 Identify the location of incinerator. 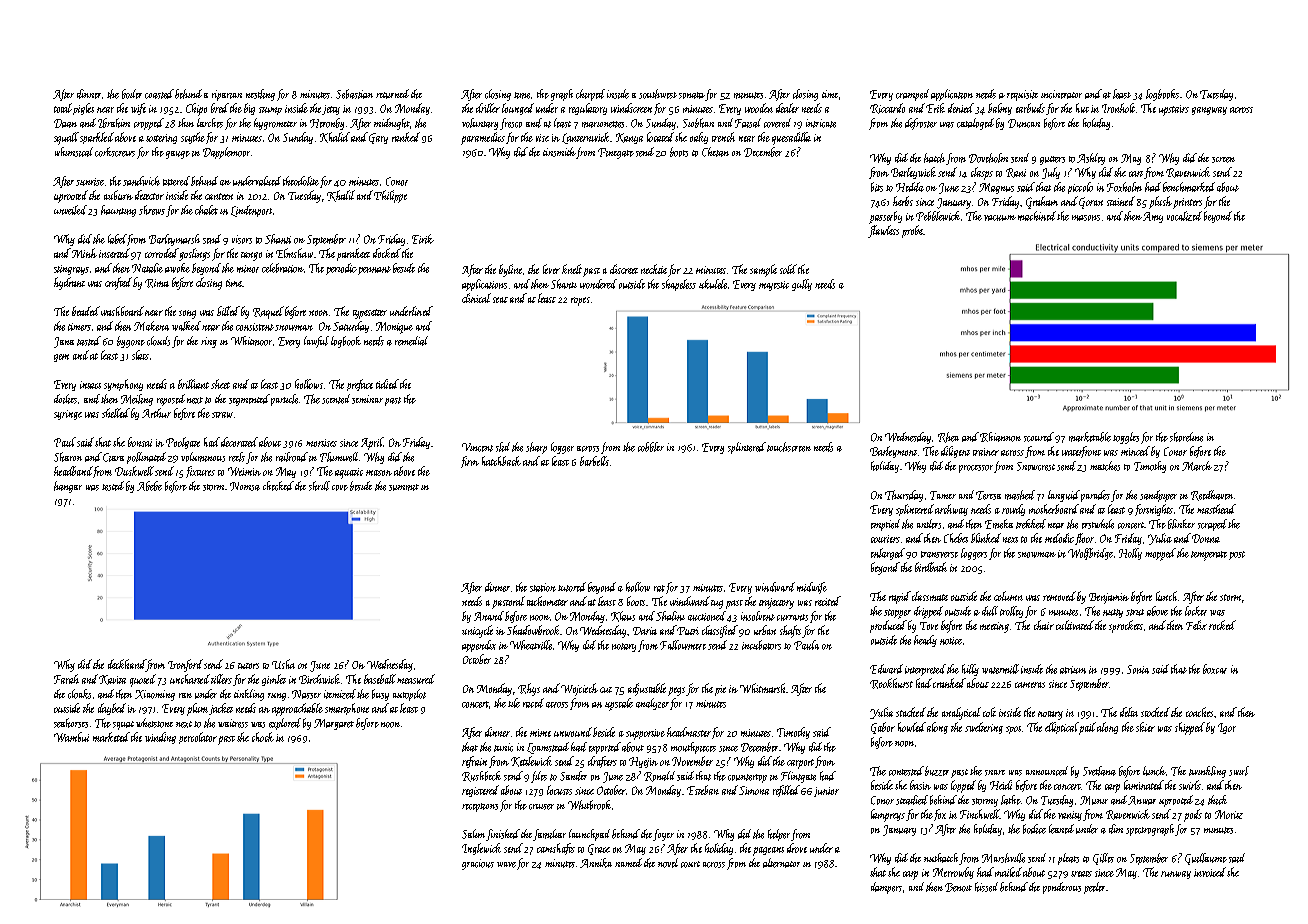
(1061, 94).
